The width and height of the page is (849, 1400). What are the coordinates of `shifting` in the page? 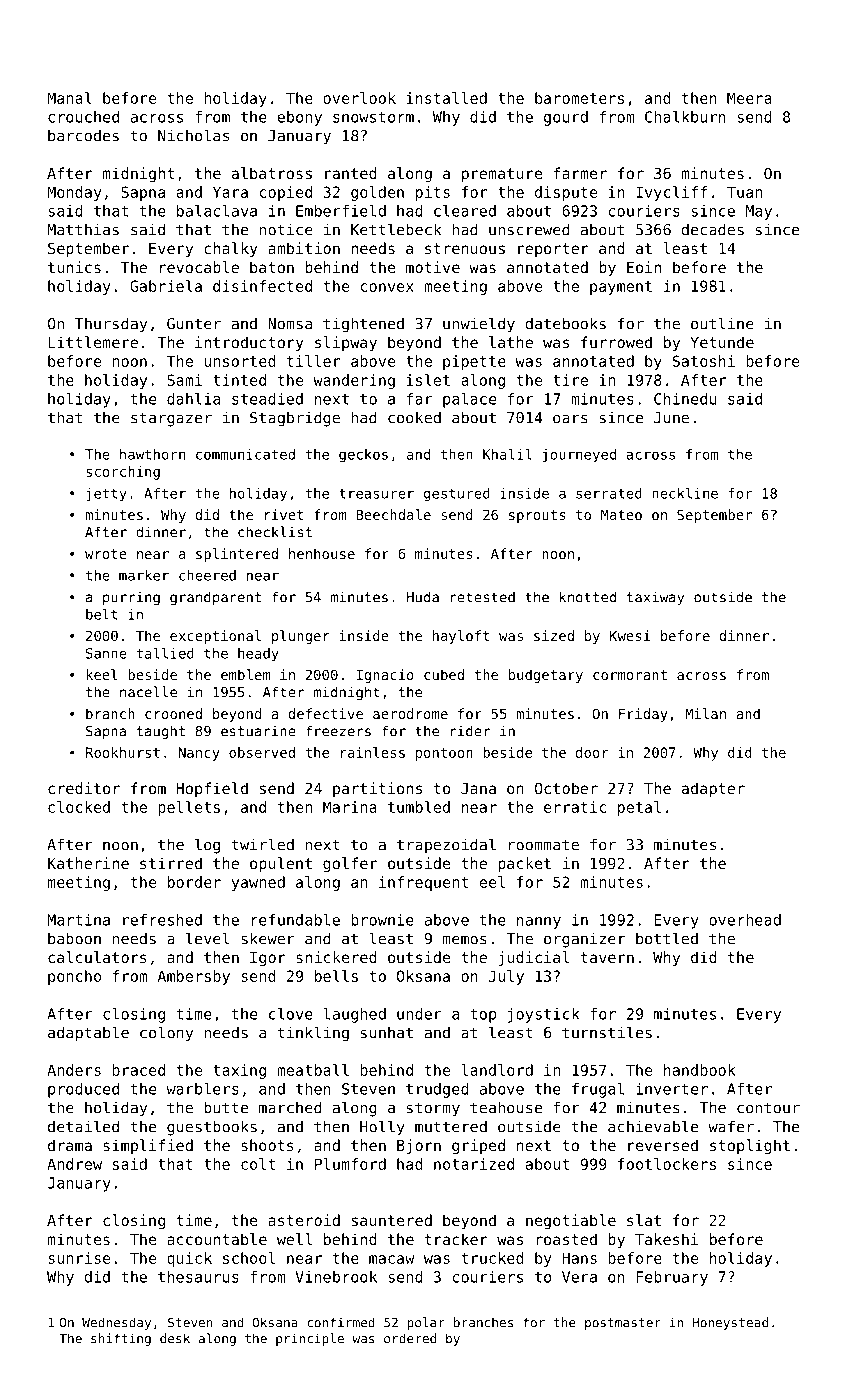 It's located at (121, 1339).
